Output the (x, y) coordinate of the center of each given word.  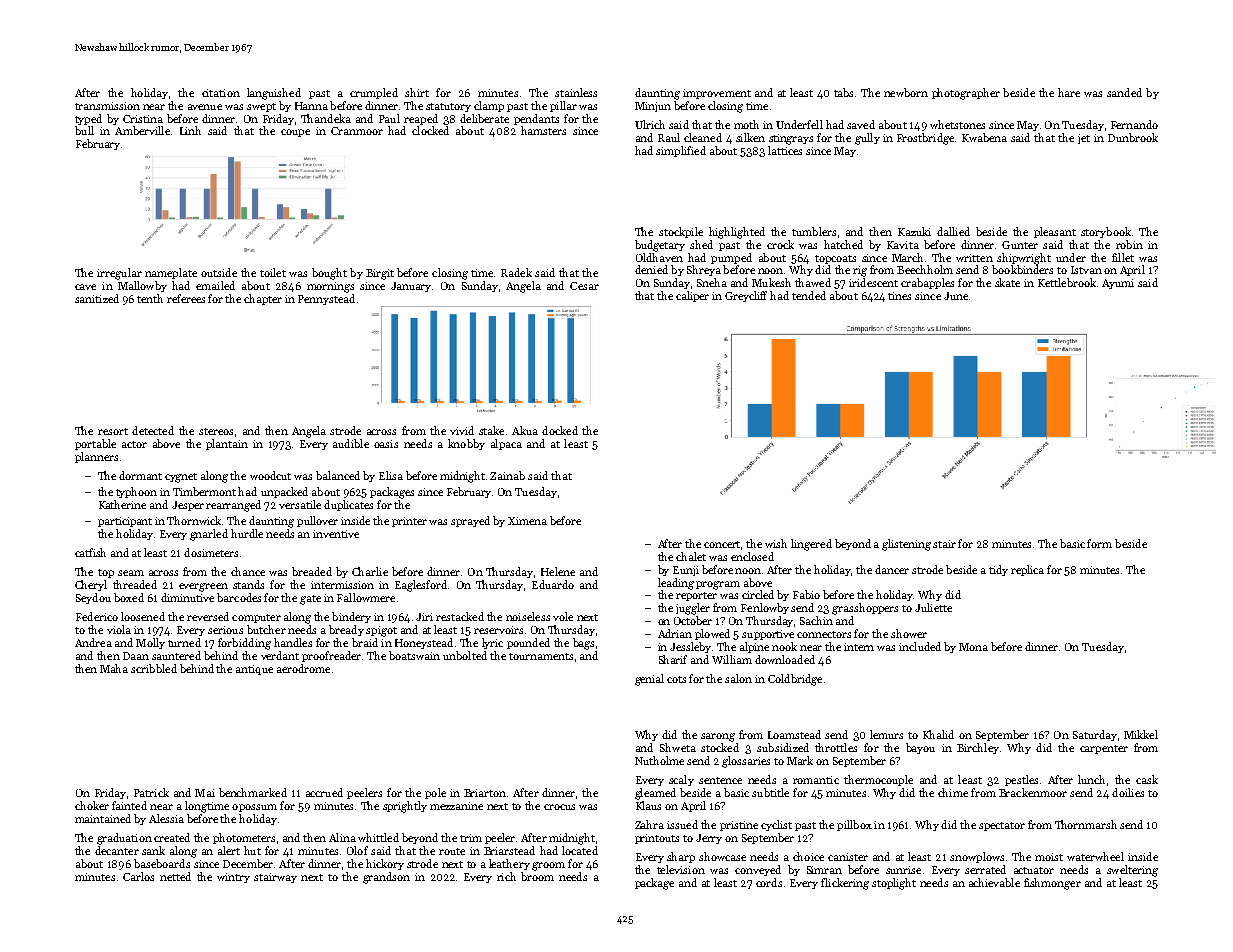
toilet (273, 272)
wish (776, 543)
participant (125, 522)
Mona (973, 647)
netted (175, 876)
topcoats (835, 259)
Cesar (584, 286)
